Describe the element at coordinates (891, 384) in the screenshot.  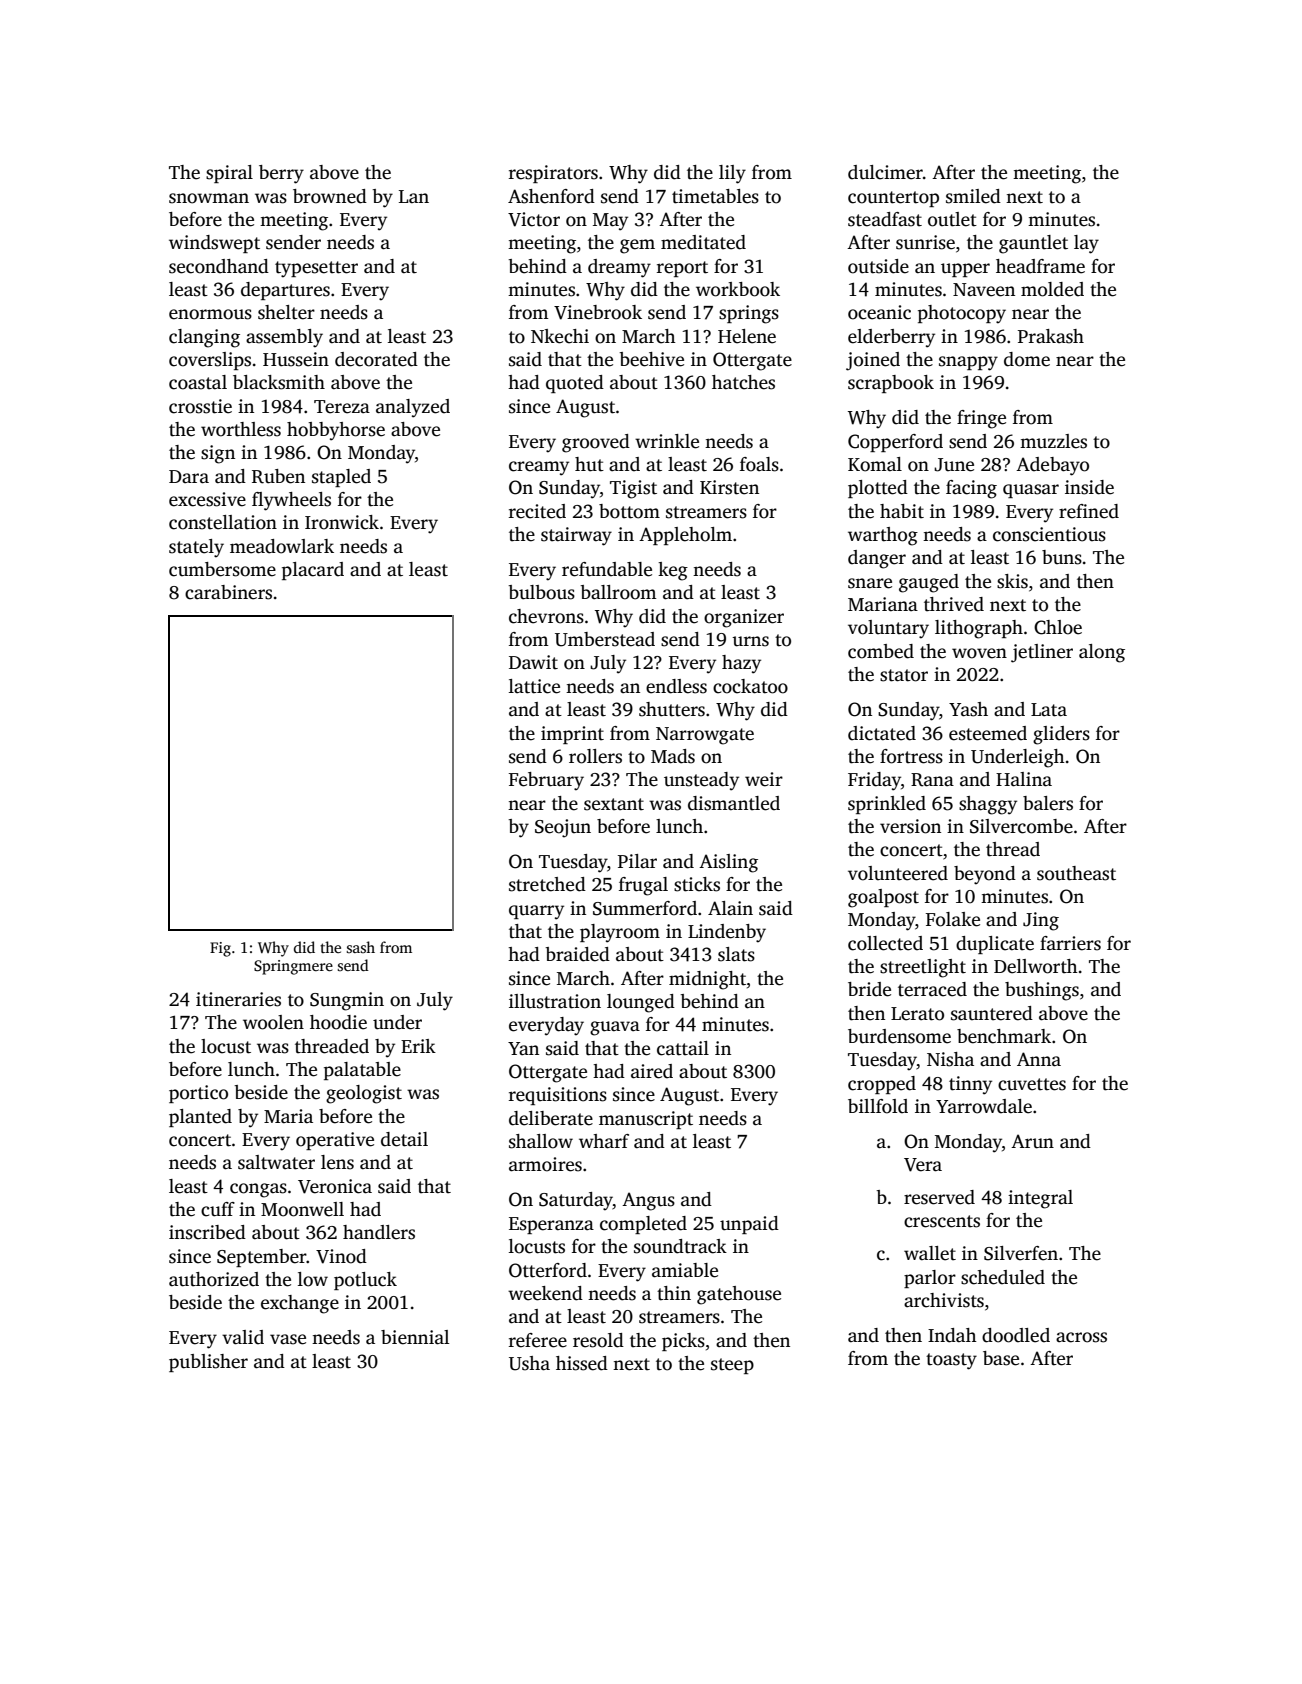
I see `scrapbook` at that location.
